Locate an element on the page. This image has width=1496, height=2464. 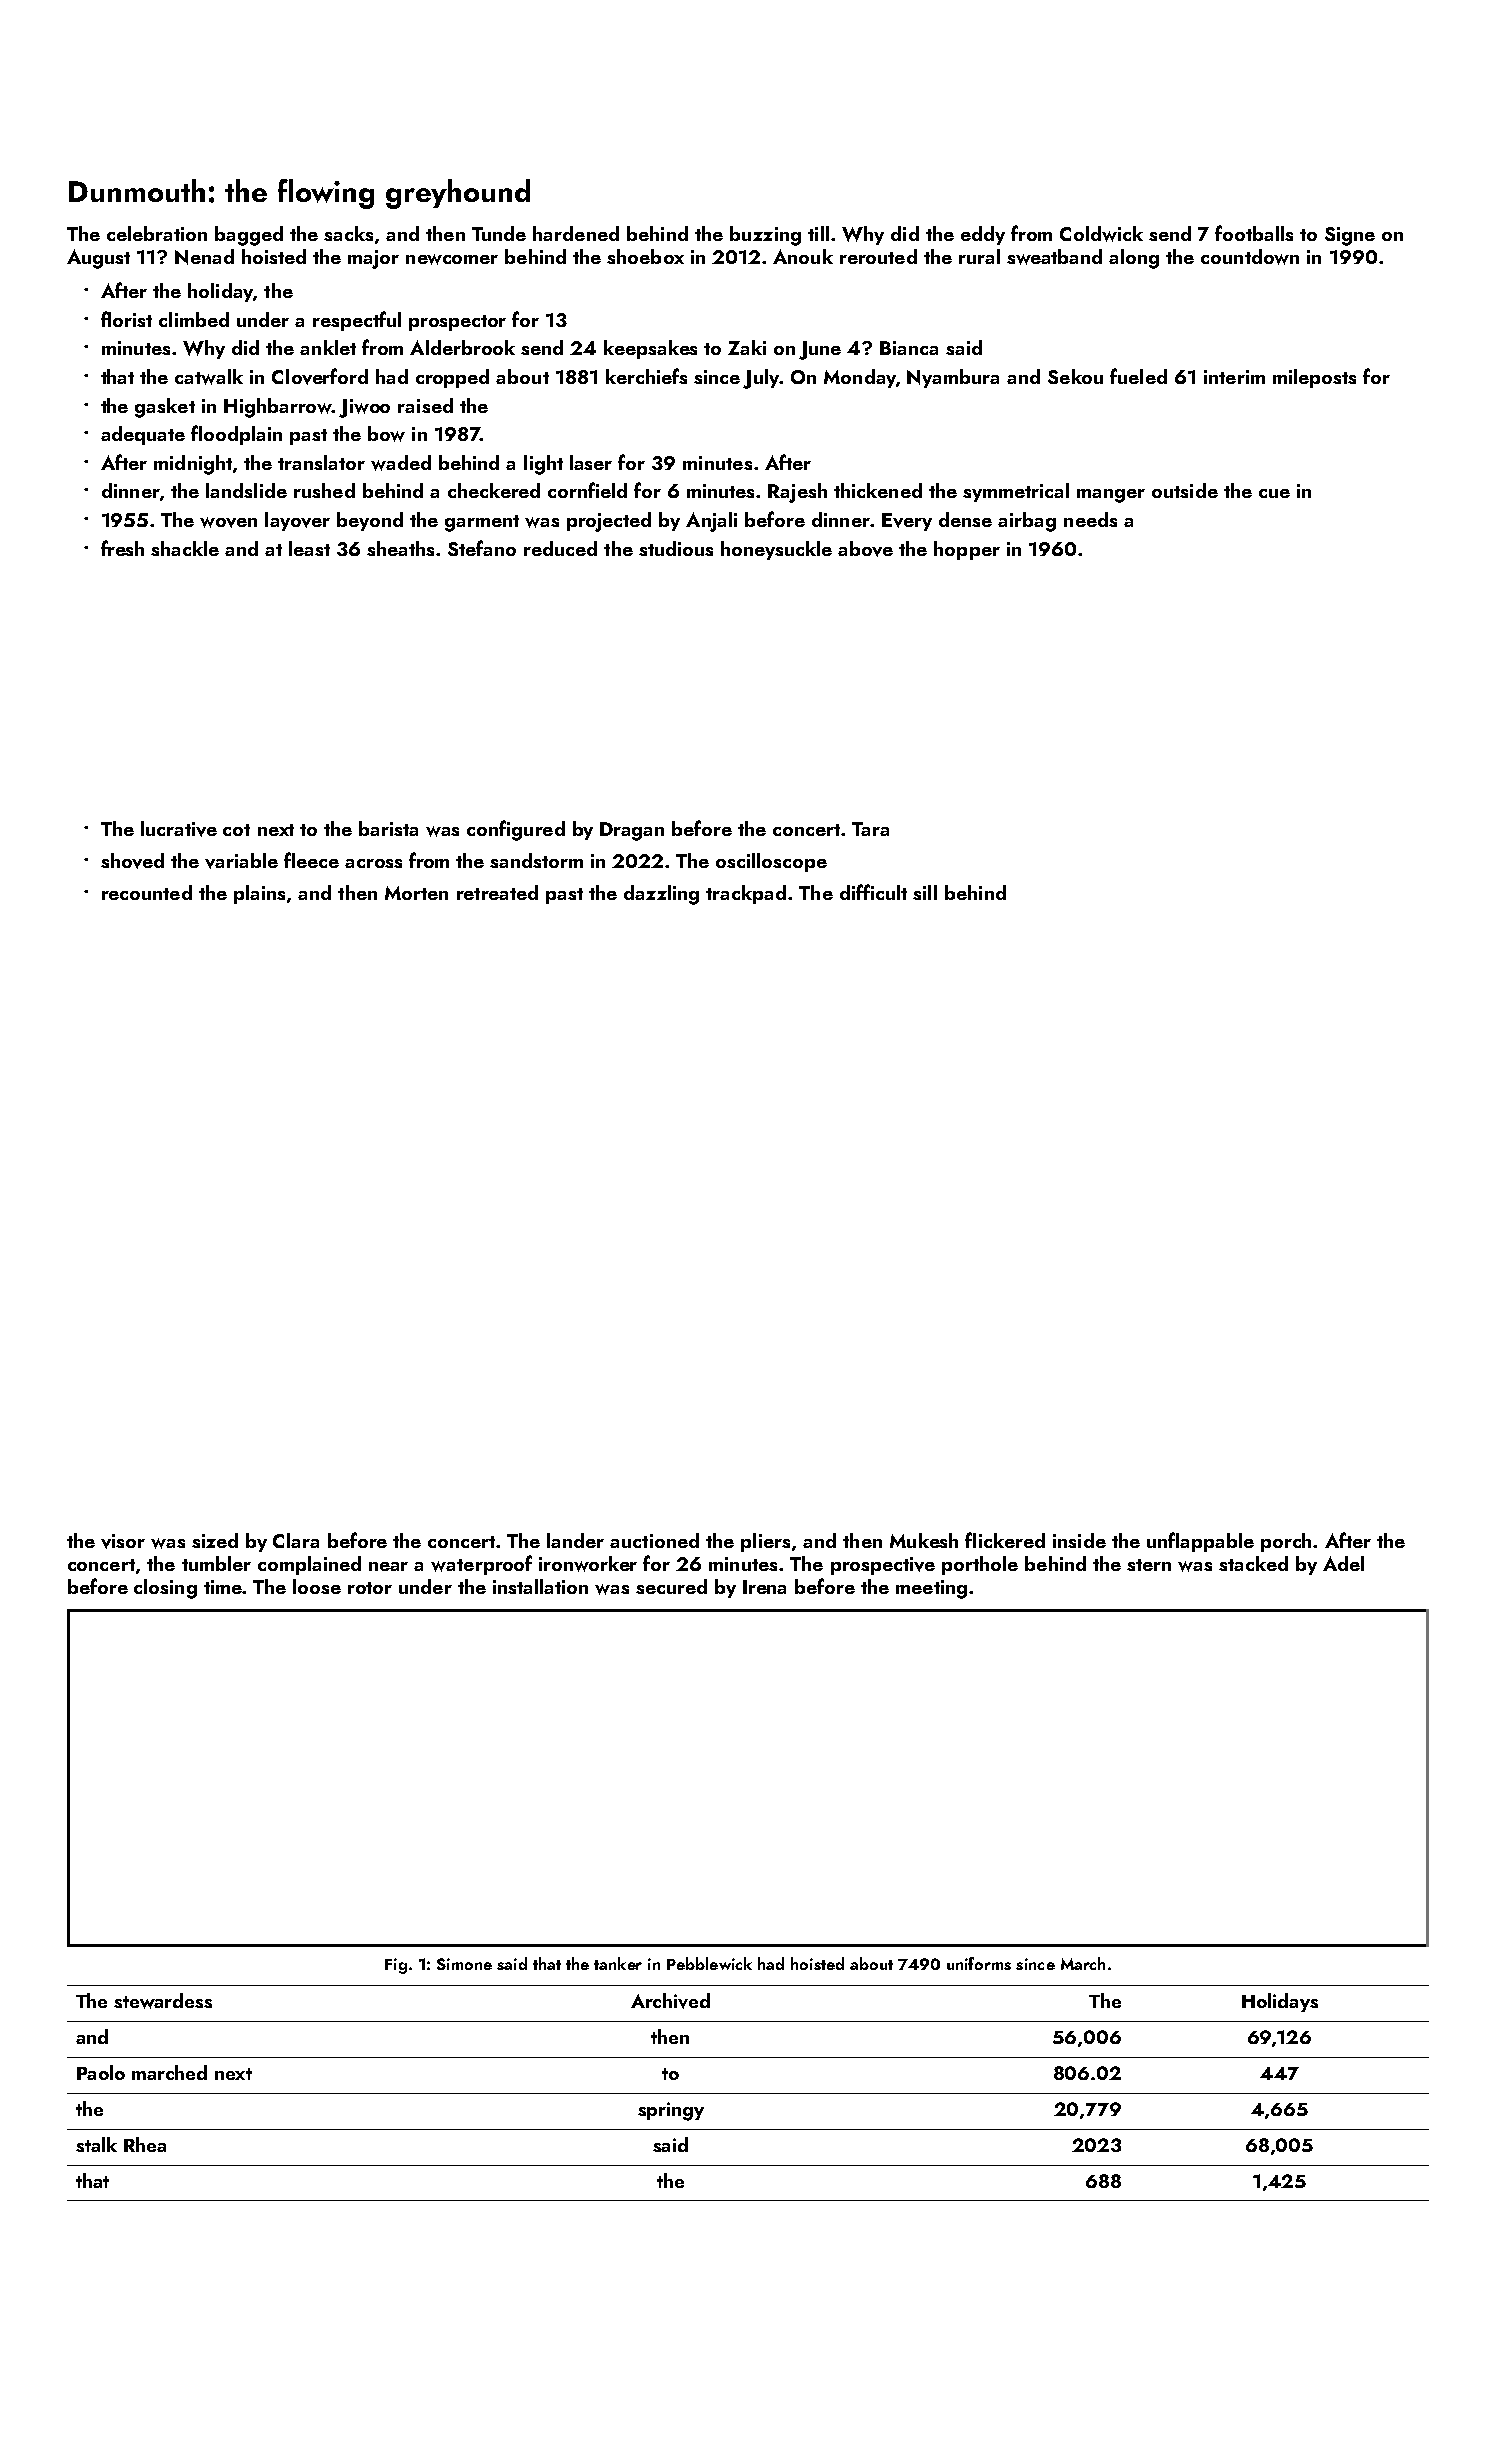
stewardess is located at coordinates (163, 2001).
